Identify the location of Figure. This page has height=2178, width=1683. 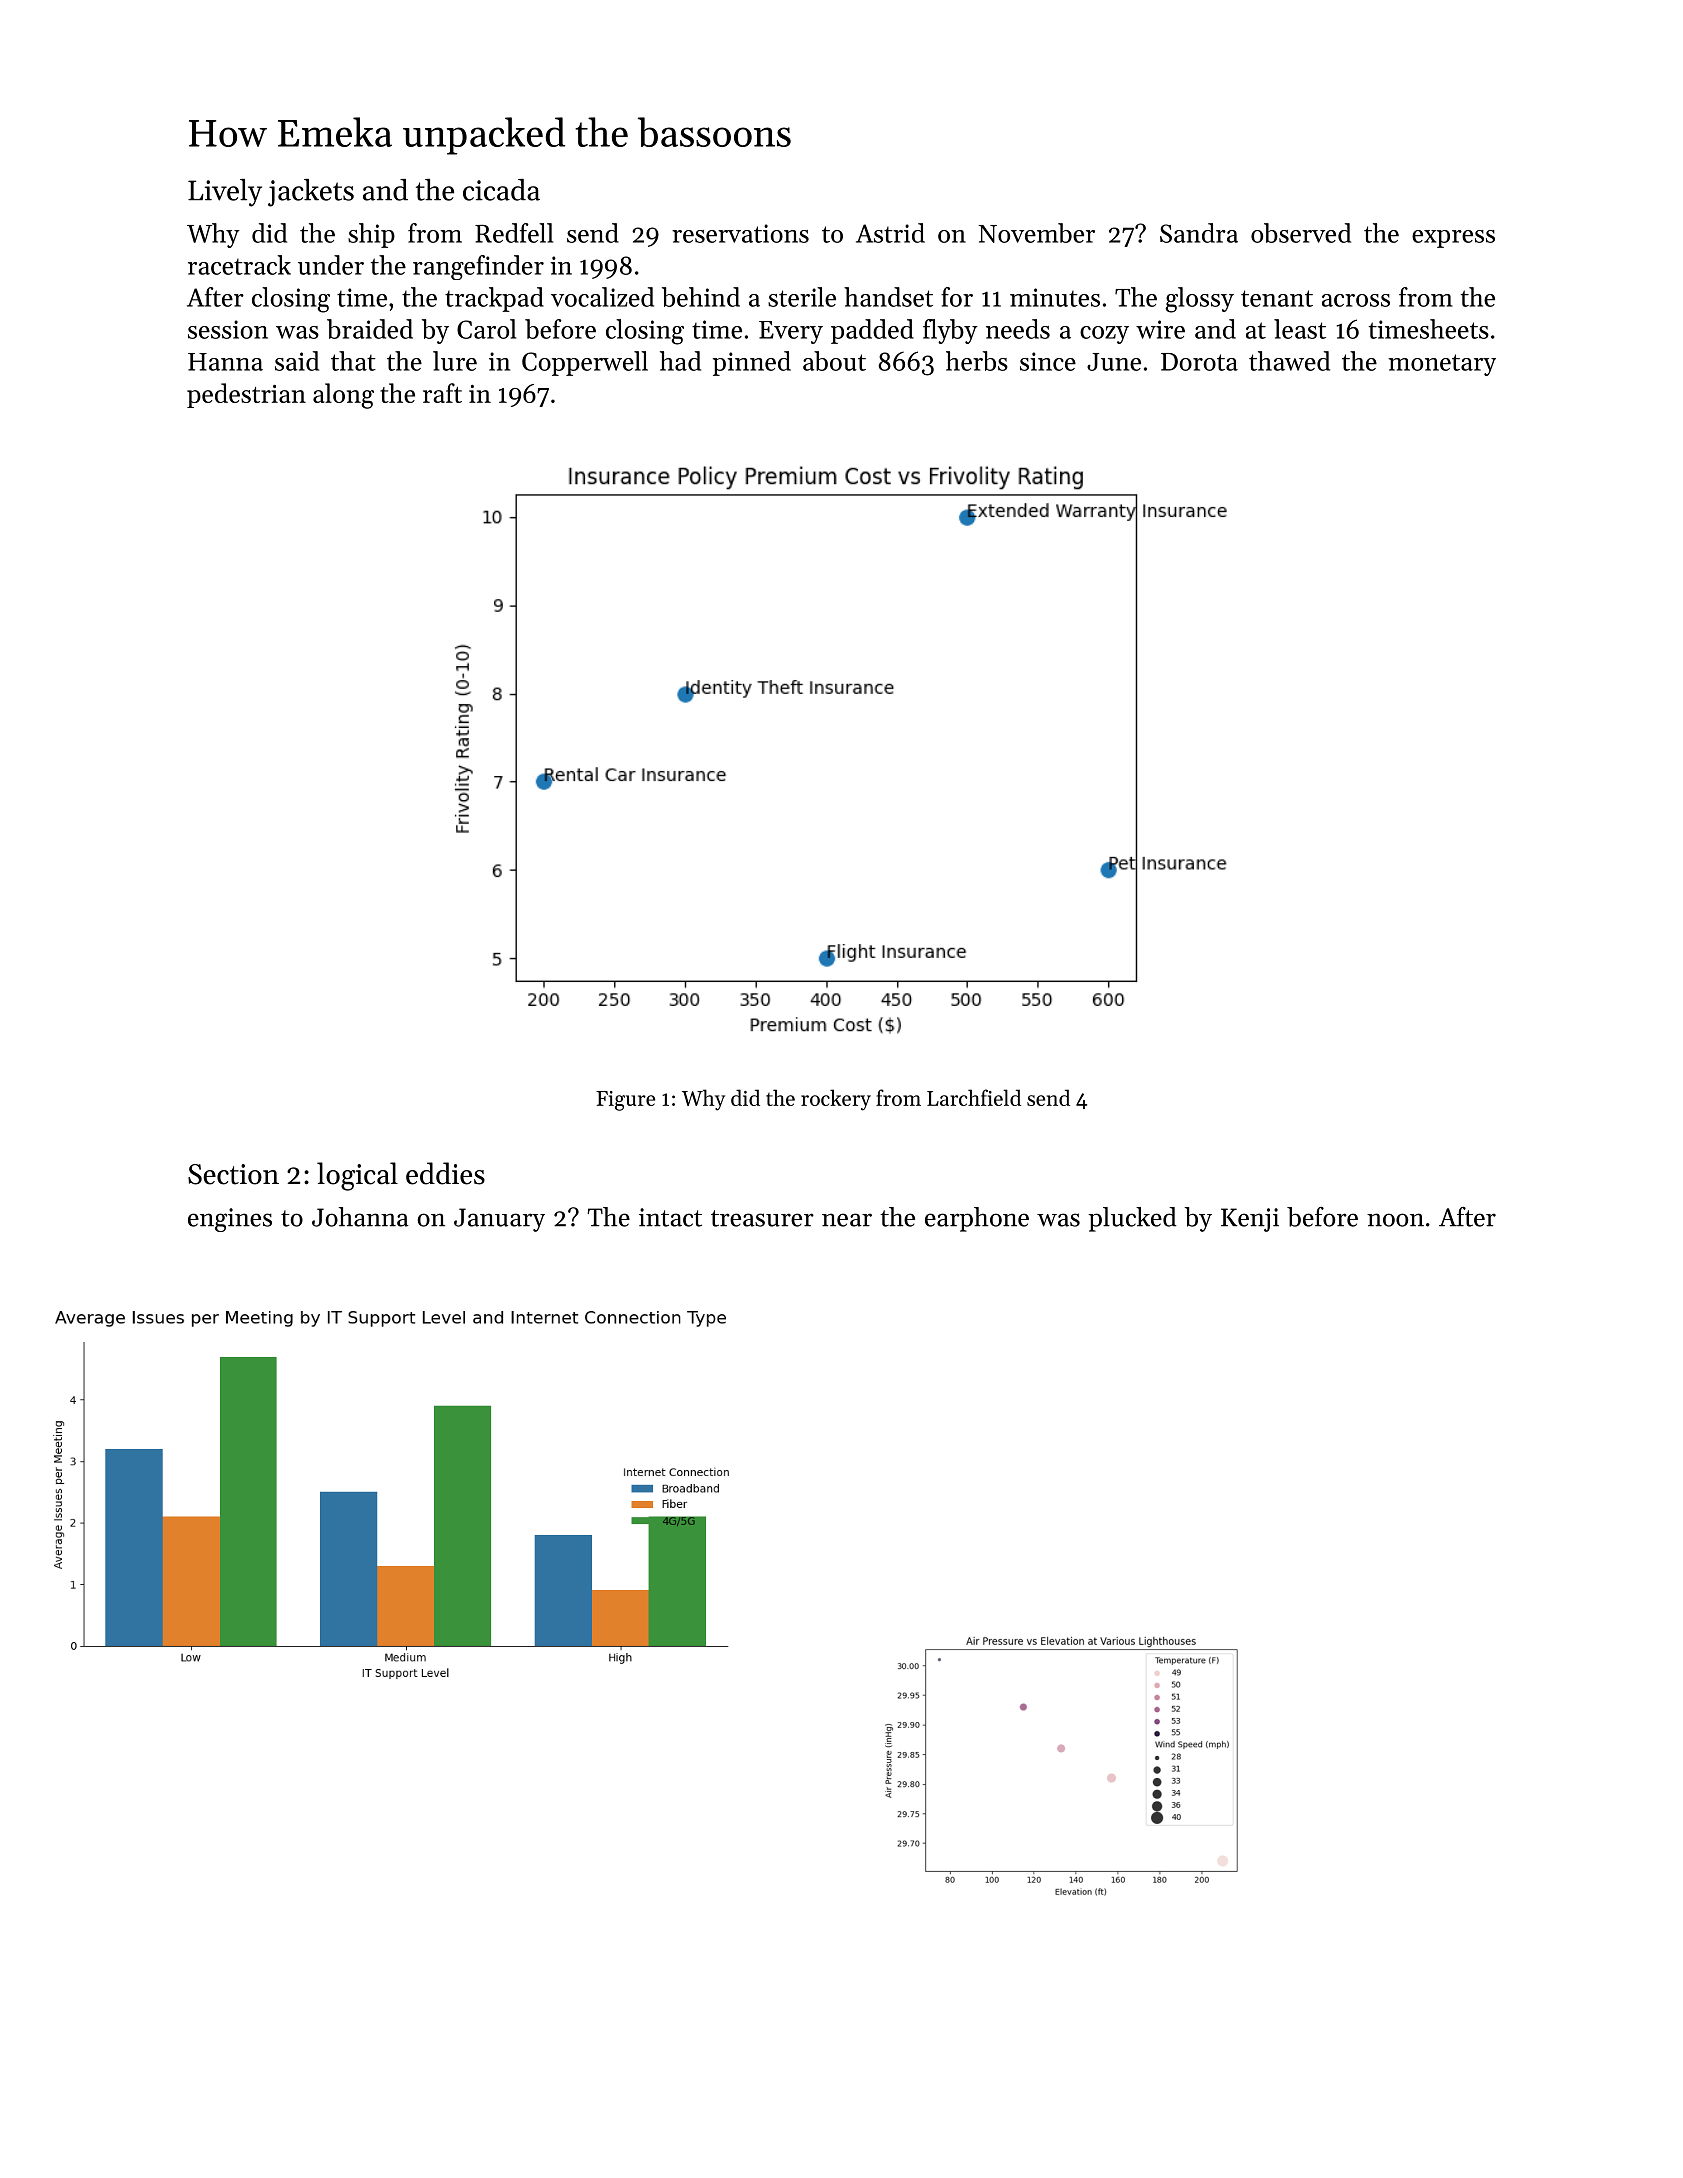
(625, 1101).
